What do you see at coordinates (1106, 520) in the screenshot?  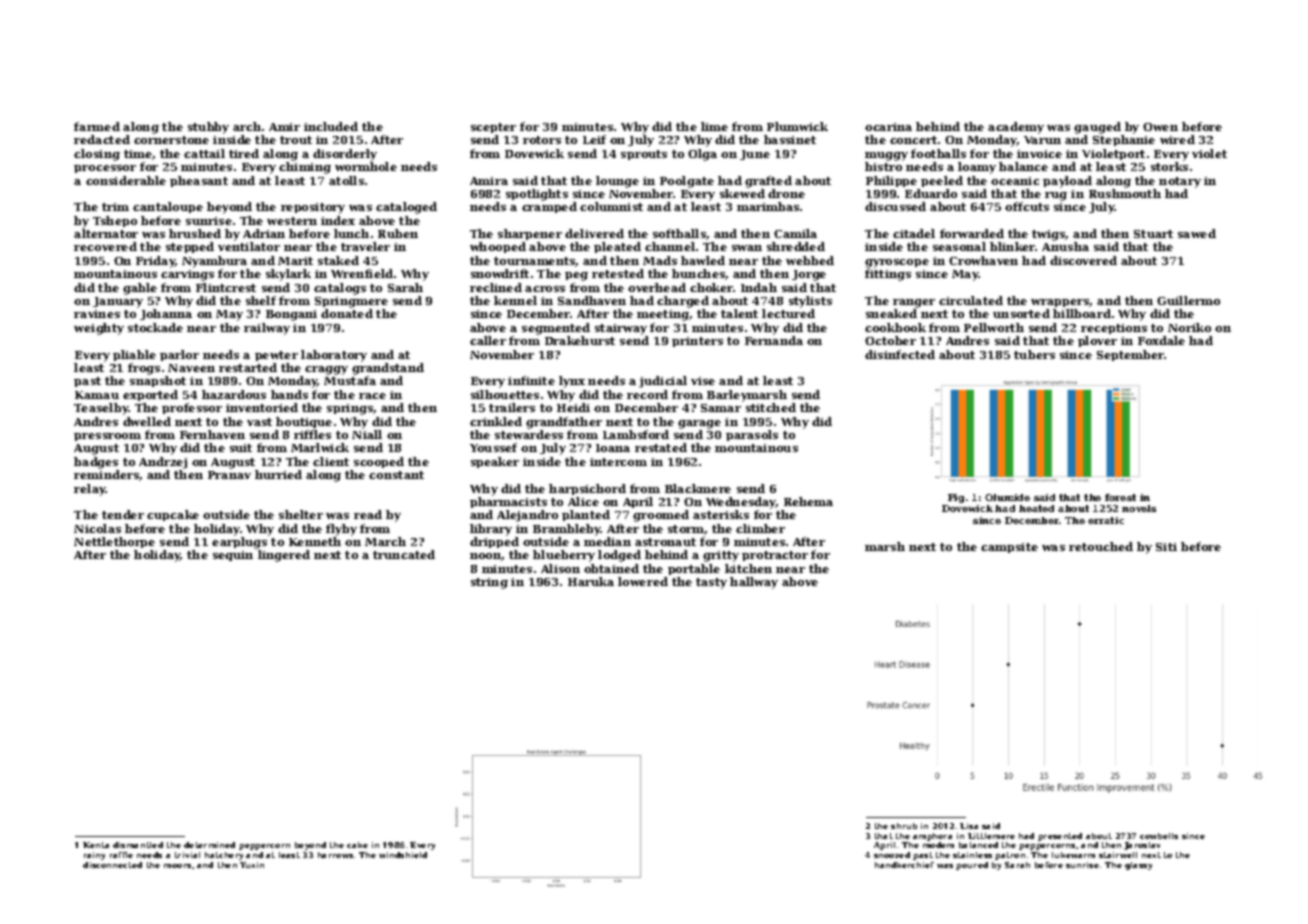 I see `erratic` at bounding box center [1106, 520].
